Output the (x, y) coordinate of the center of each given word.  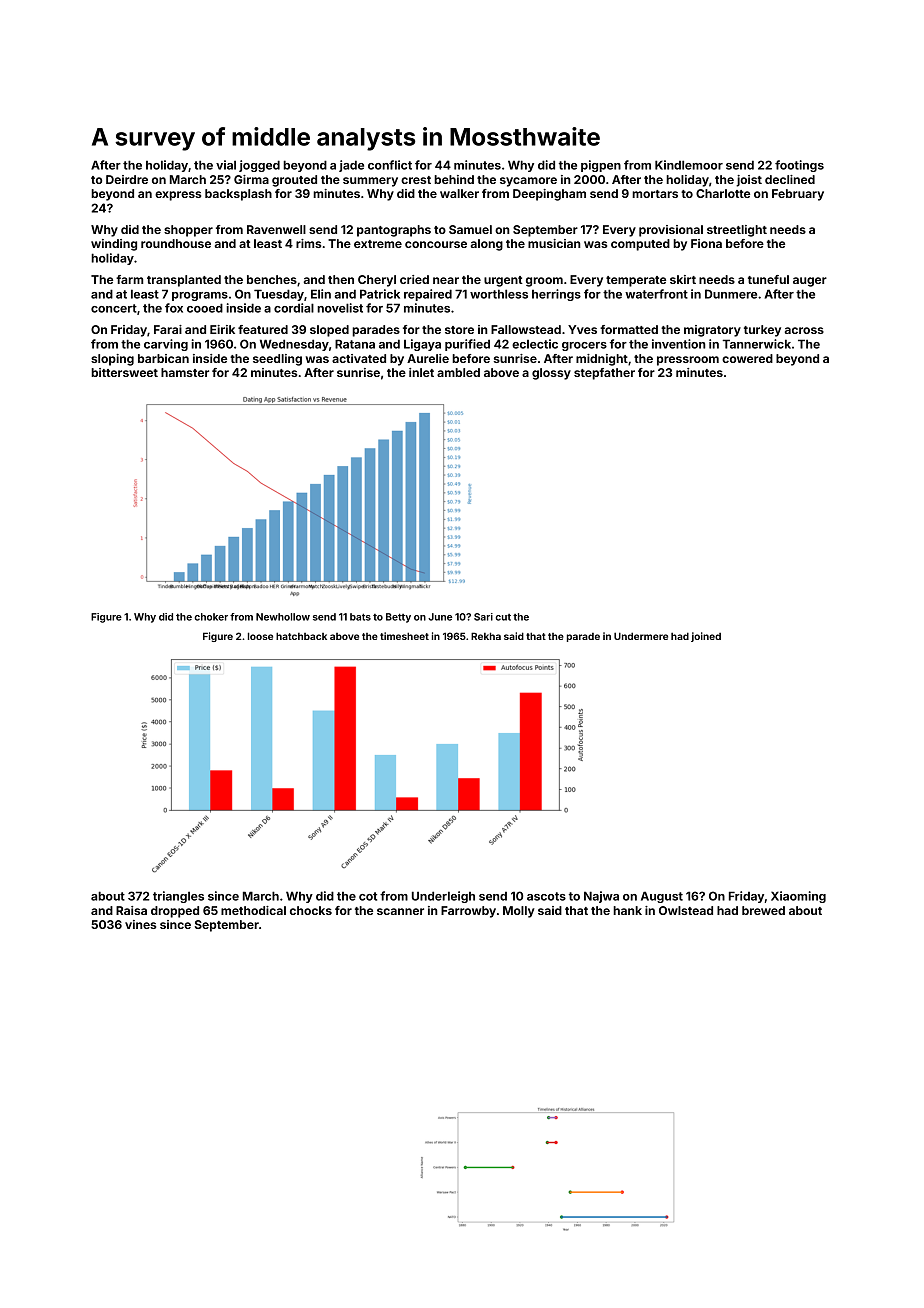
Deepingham (549, 195)
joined (706, 637)
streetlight (737, 231)
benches (272, 279)
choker (211, 617)
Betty (398, 618)
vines (140, 924)
